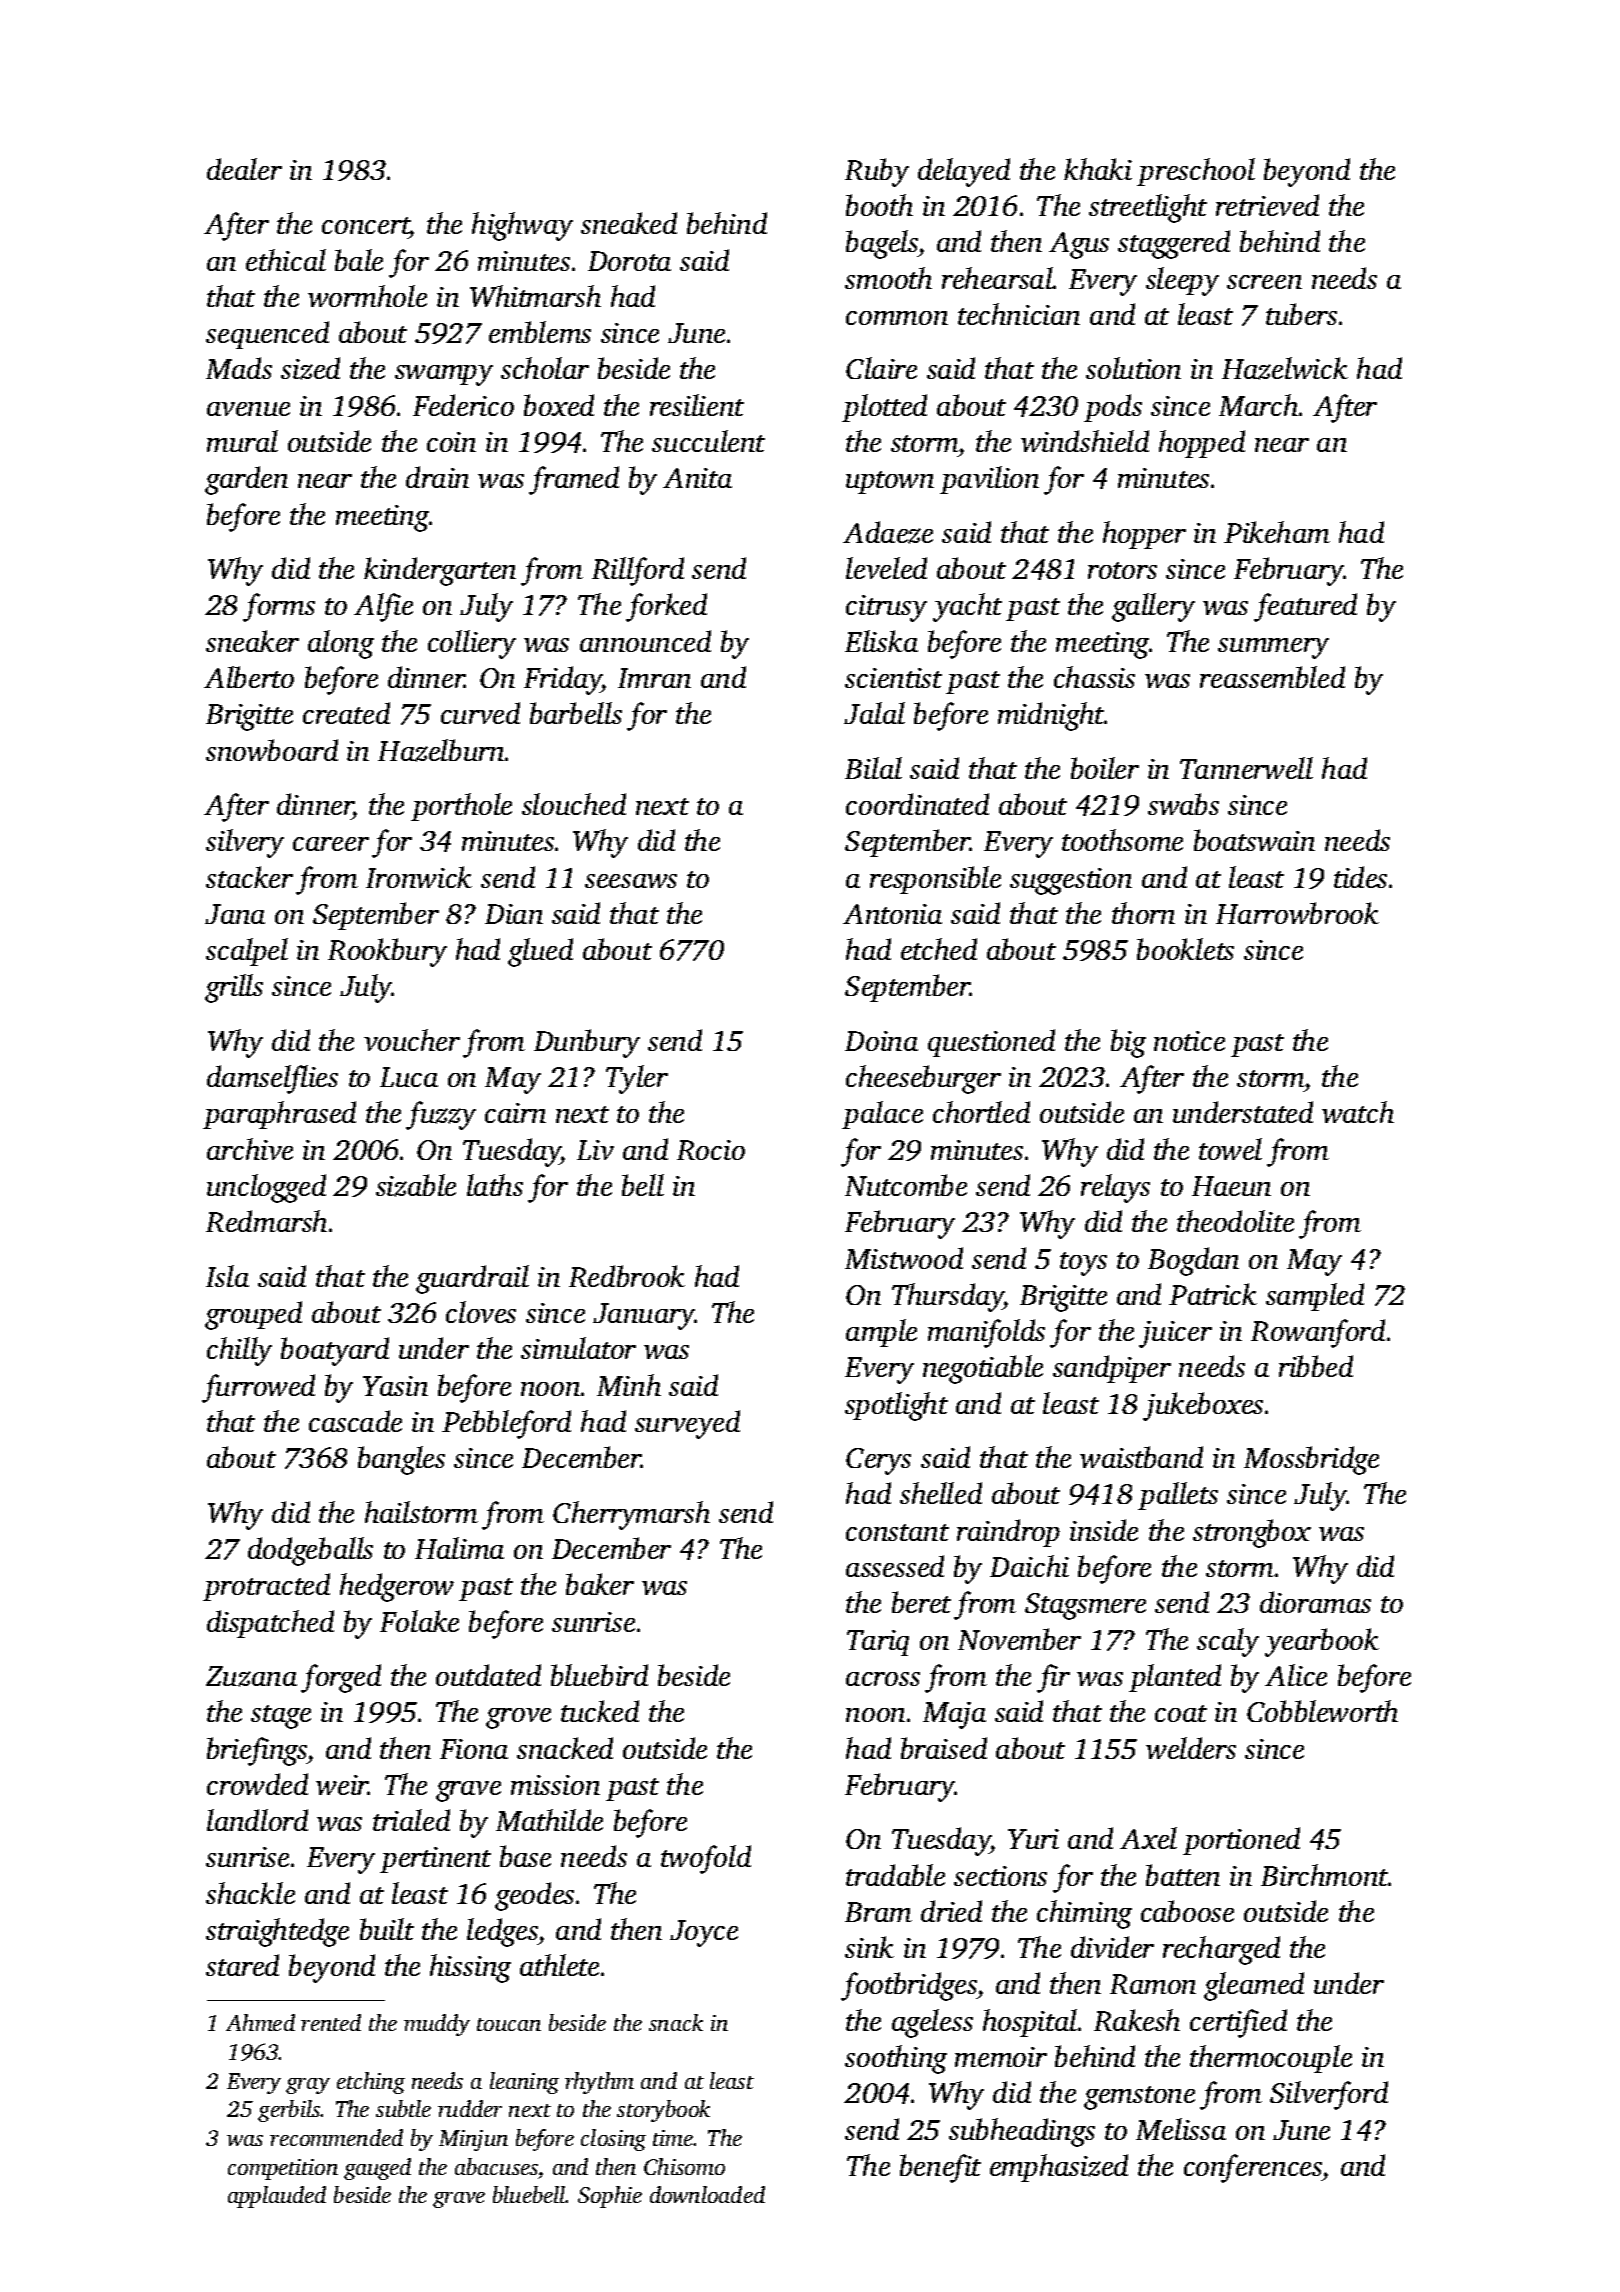 The image size is (1620, 2292). What do you see at coordinates (387, 1929) in the page?
I see `built` at bounding box center [387, 1929].
